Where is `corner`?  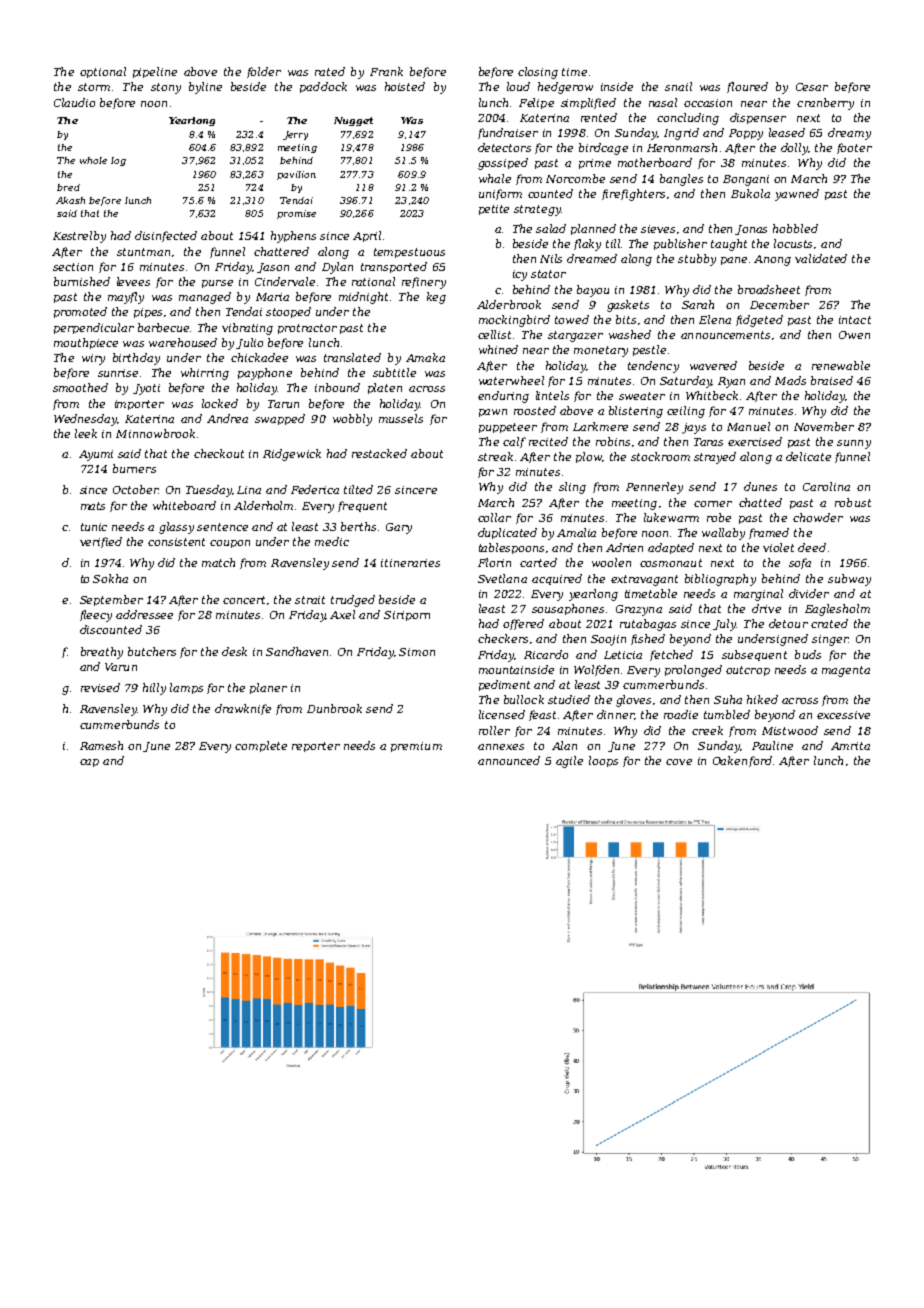
corner is located at coordinates (713, 504).
